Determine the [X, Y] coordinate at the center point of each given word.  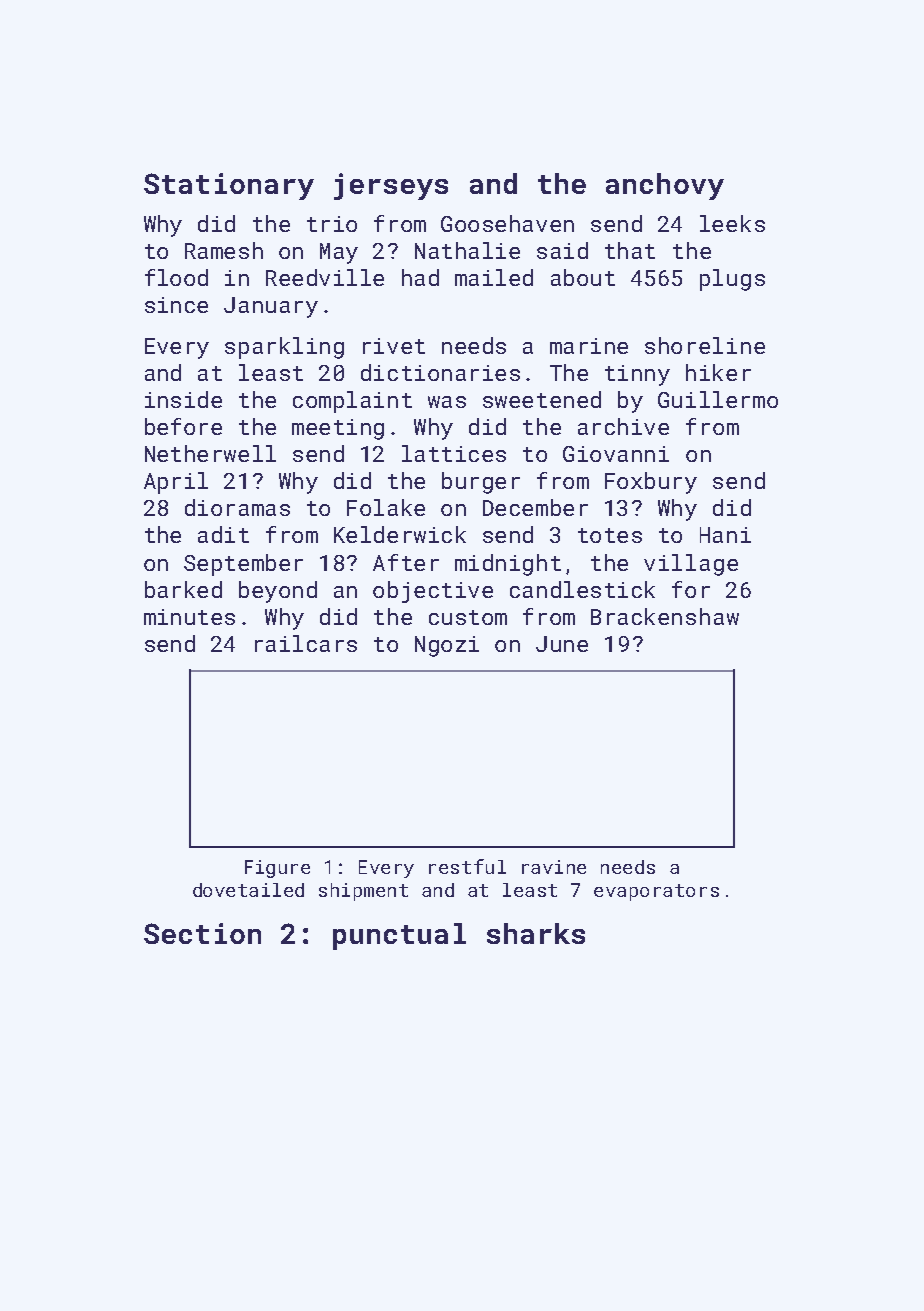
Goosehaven [507, 223]
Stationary [229, 186]
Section [202, 933]
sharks [536, 933]
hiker [718, 372]
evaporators [656, 892]
